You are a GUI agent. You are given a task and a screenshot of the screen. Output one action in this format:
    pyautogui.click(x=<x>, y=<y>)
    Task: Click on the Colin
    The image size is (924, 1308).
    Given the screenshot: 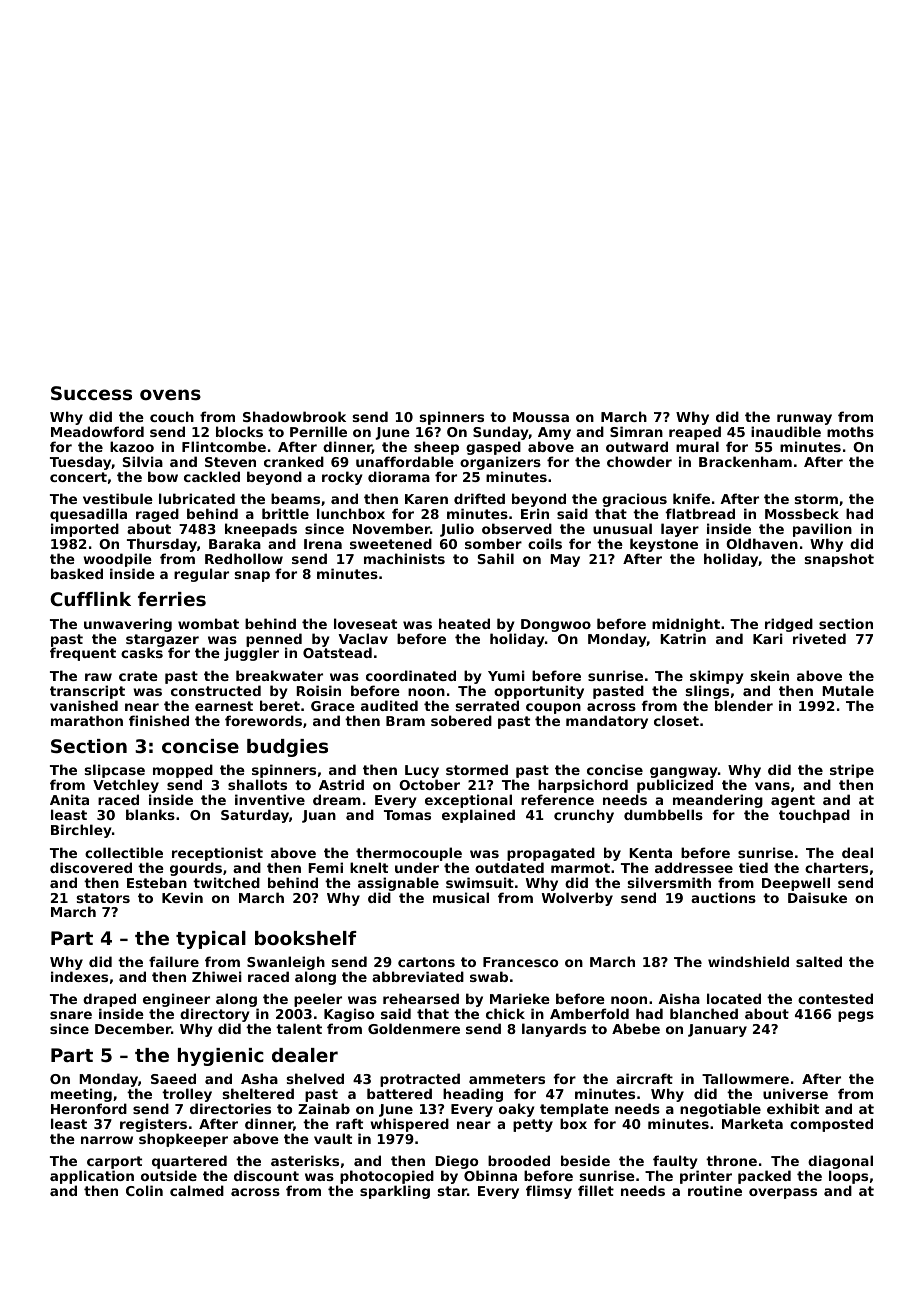 What is the action you would take?
    pyautogui.click(x=144, y=1190)
